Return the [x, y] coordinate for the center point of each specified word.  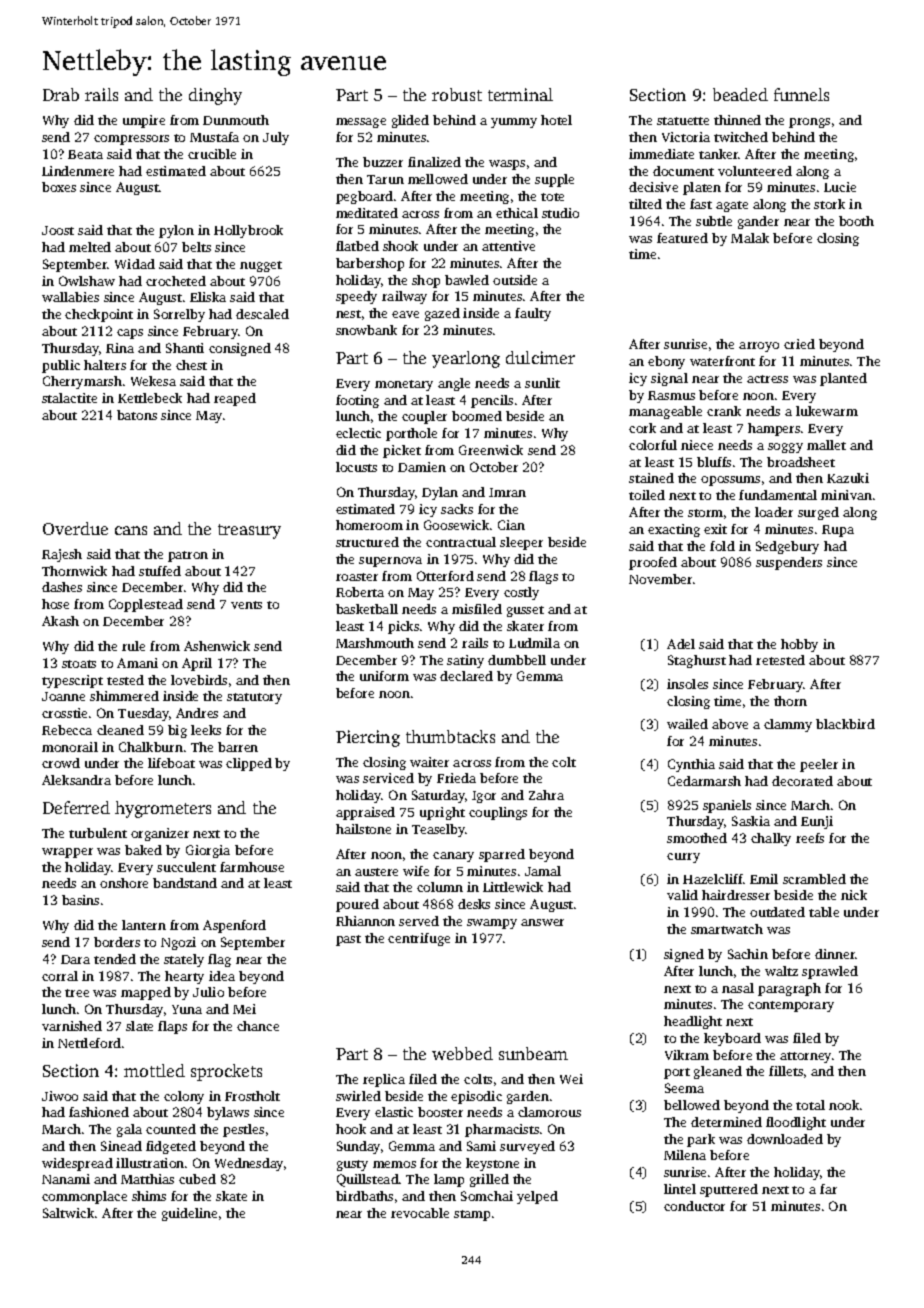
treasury [249, 531]
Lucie [840, 187]
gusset [525, 611]
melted [90, 247]
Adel [681, 644]
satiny [465, 661]
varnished [72, 1026]
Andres [197, 713]
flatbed [357, 246]
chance [258, 1026]
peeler [819, 765]
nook [844, 1105]
